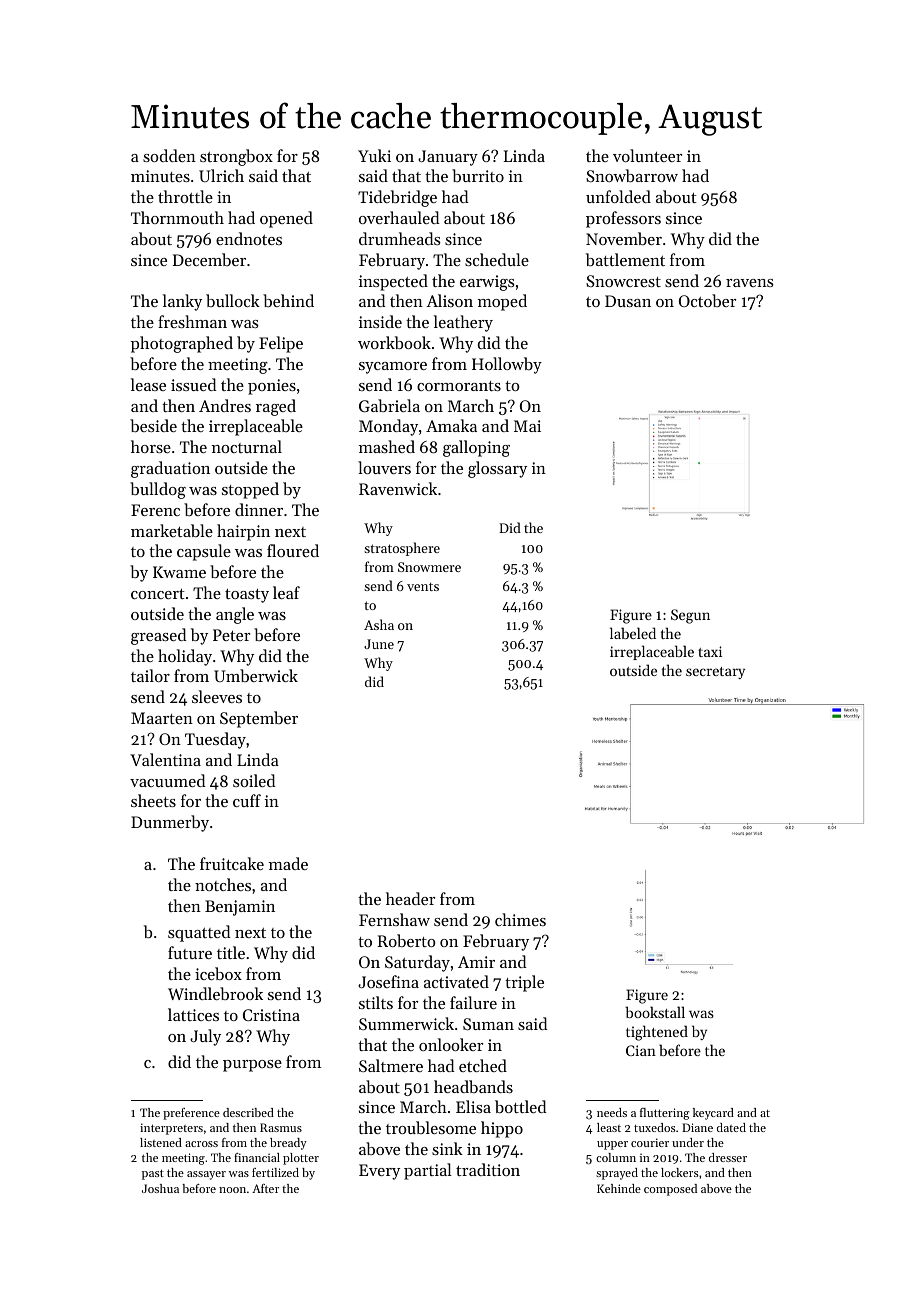 This image has height=1316, width=908. Describe the element at coordinates (750, 283) in the image. I see `ravens` at that location.
